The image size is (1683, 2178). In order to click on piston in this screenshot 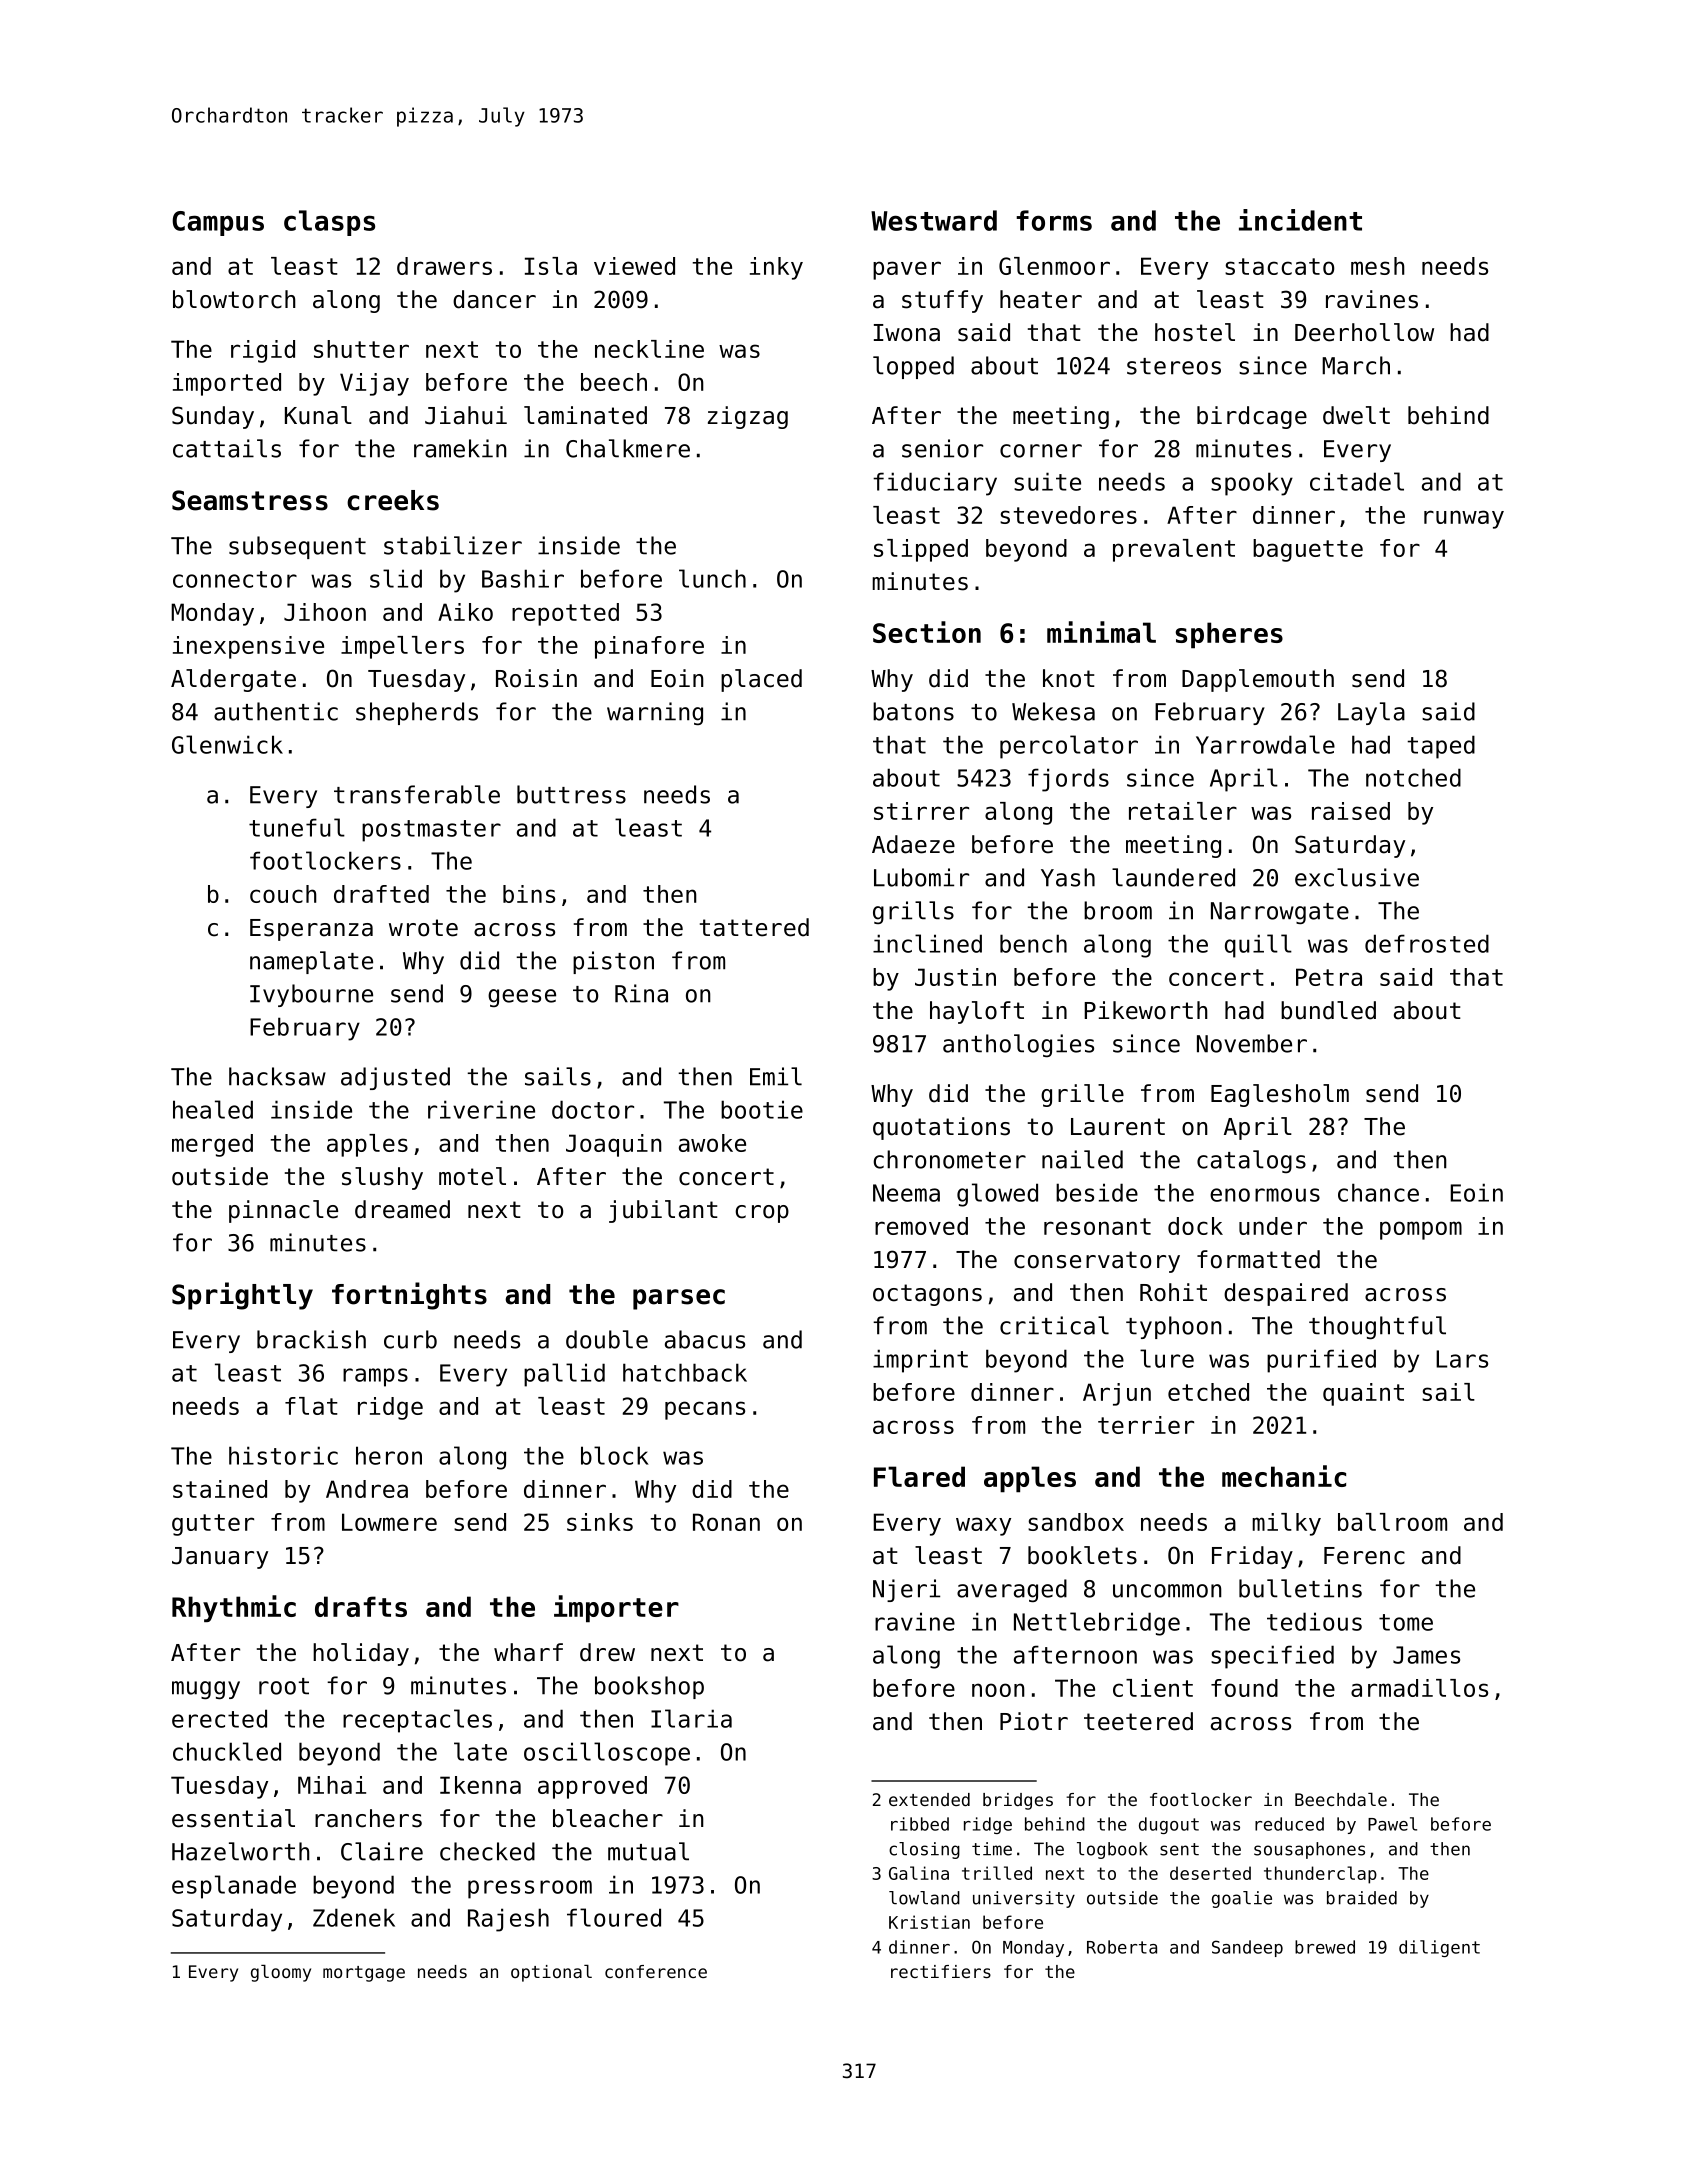, I will do `click(613, 962)`.
